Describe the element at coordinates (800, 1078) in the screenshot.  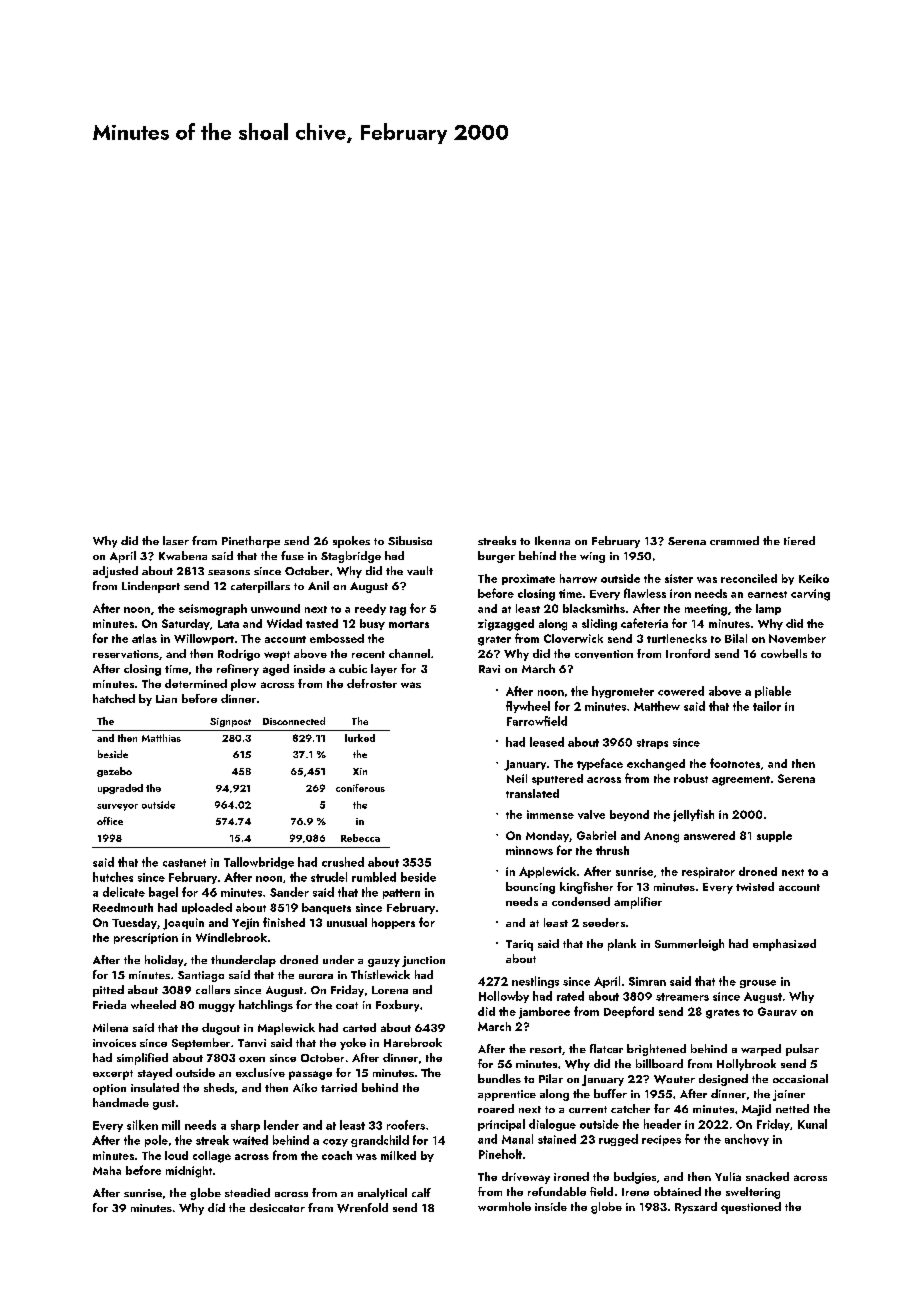
I see `occasional` at that location.
